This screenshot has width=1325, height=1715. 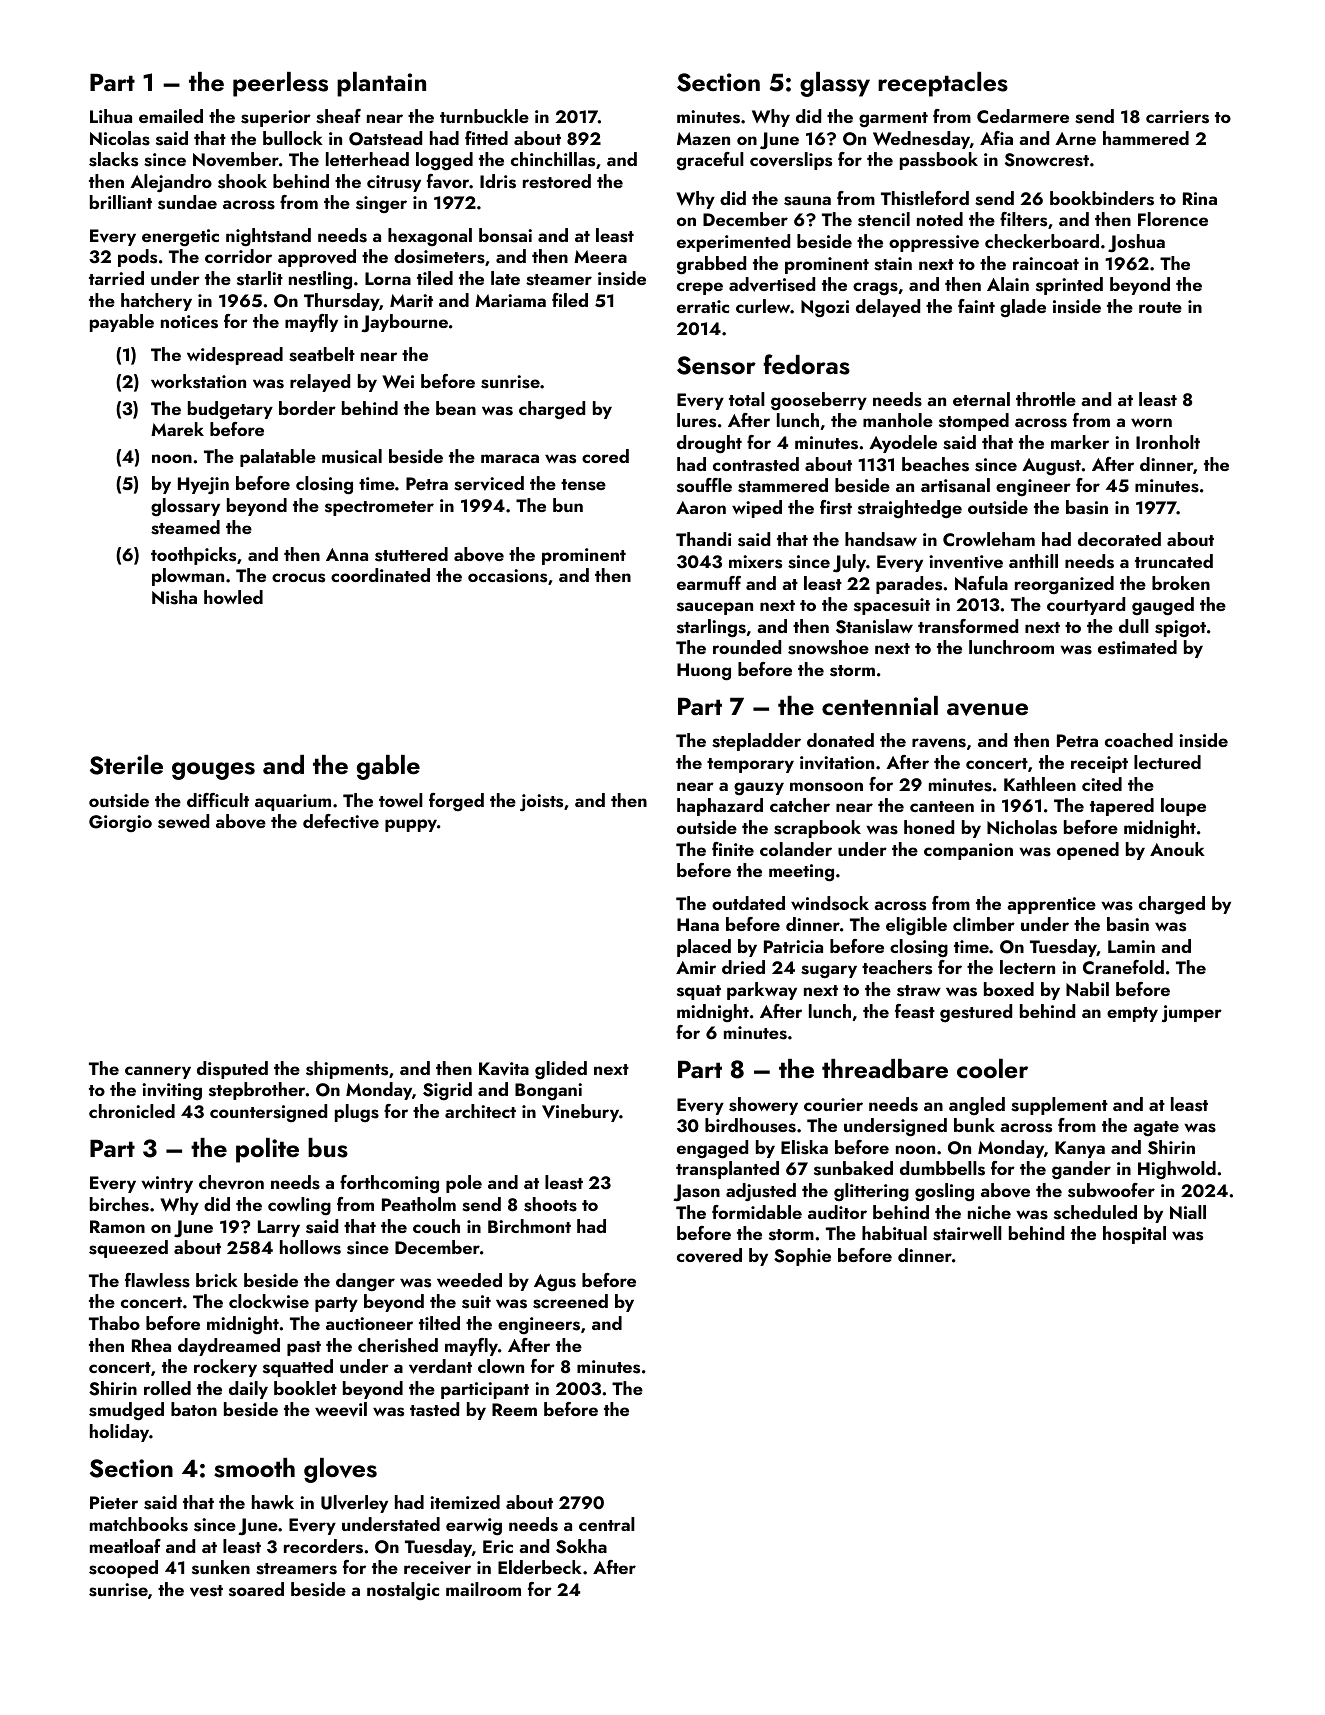 What do you see at coordinates (388, 767) in the screenshot?
I see `gable` at bounding box center [388, 767].
